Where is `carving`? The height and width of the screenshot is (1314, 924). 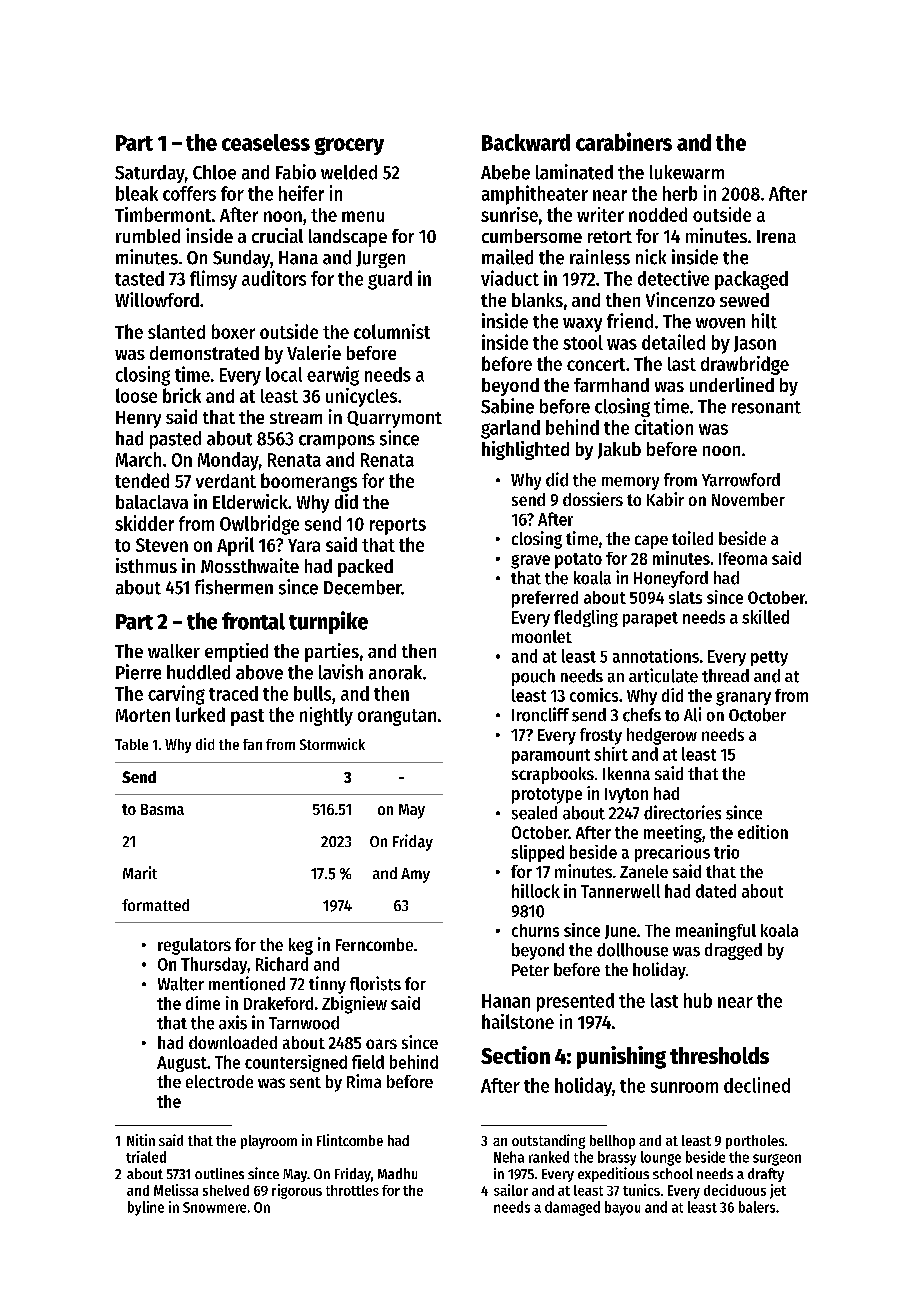
carving is located at coordinates (176, 695).
